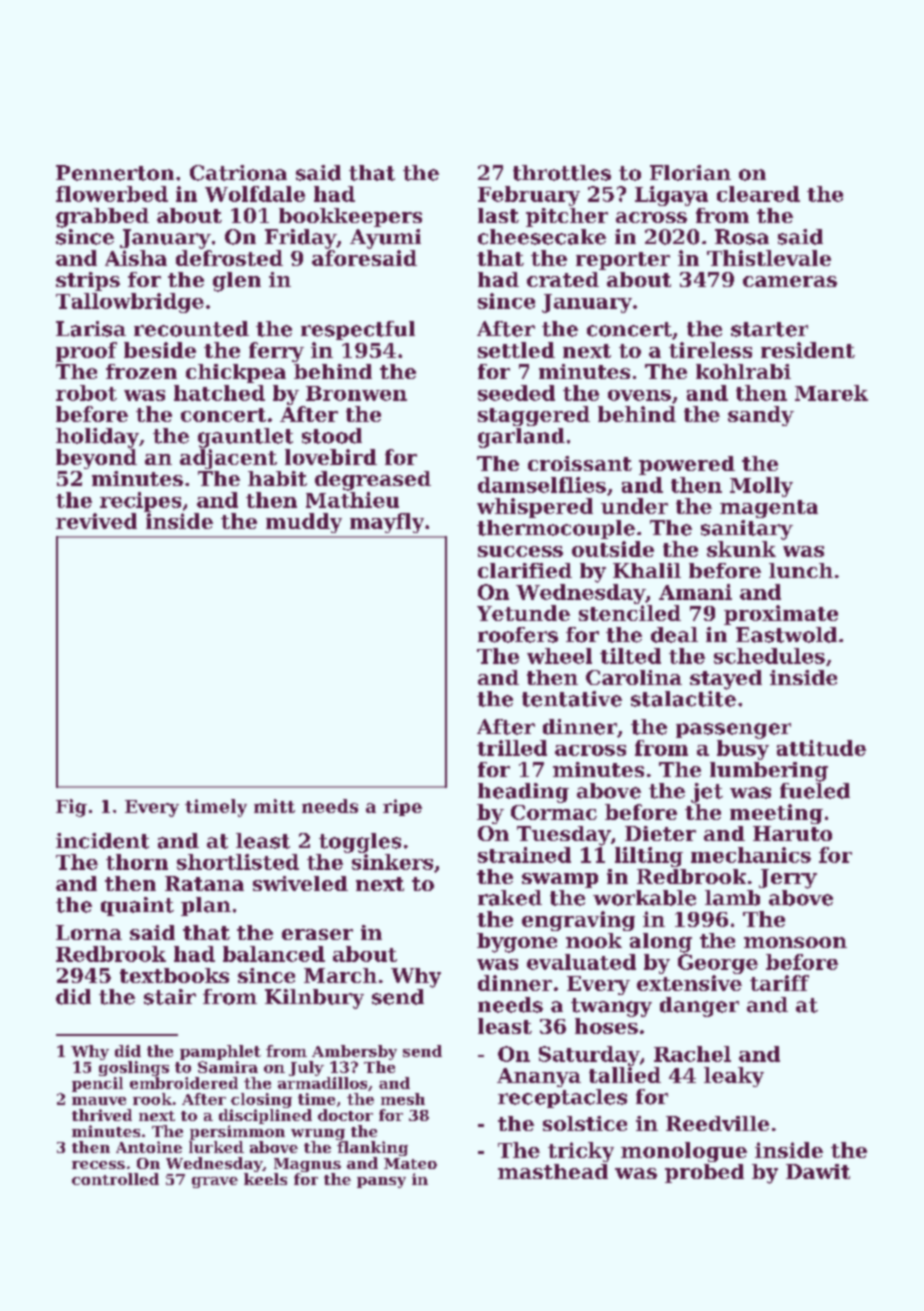 This document has height=1311, width=924. Describe the element at coordinates (115, 1179) in the document. I see `controlled` at that location.
